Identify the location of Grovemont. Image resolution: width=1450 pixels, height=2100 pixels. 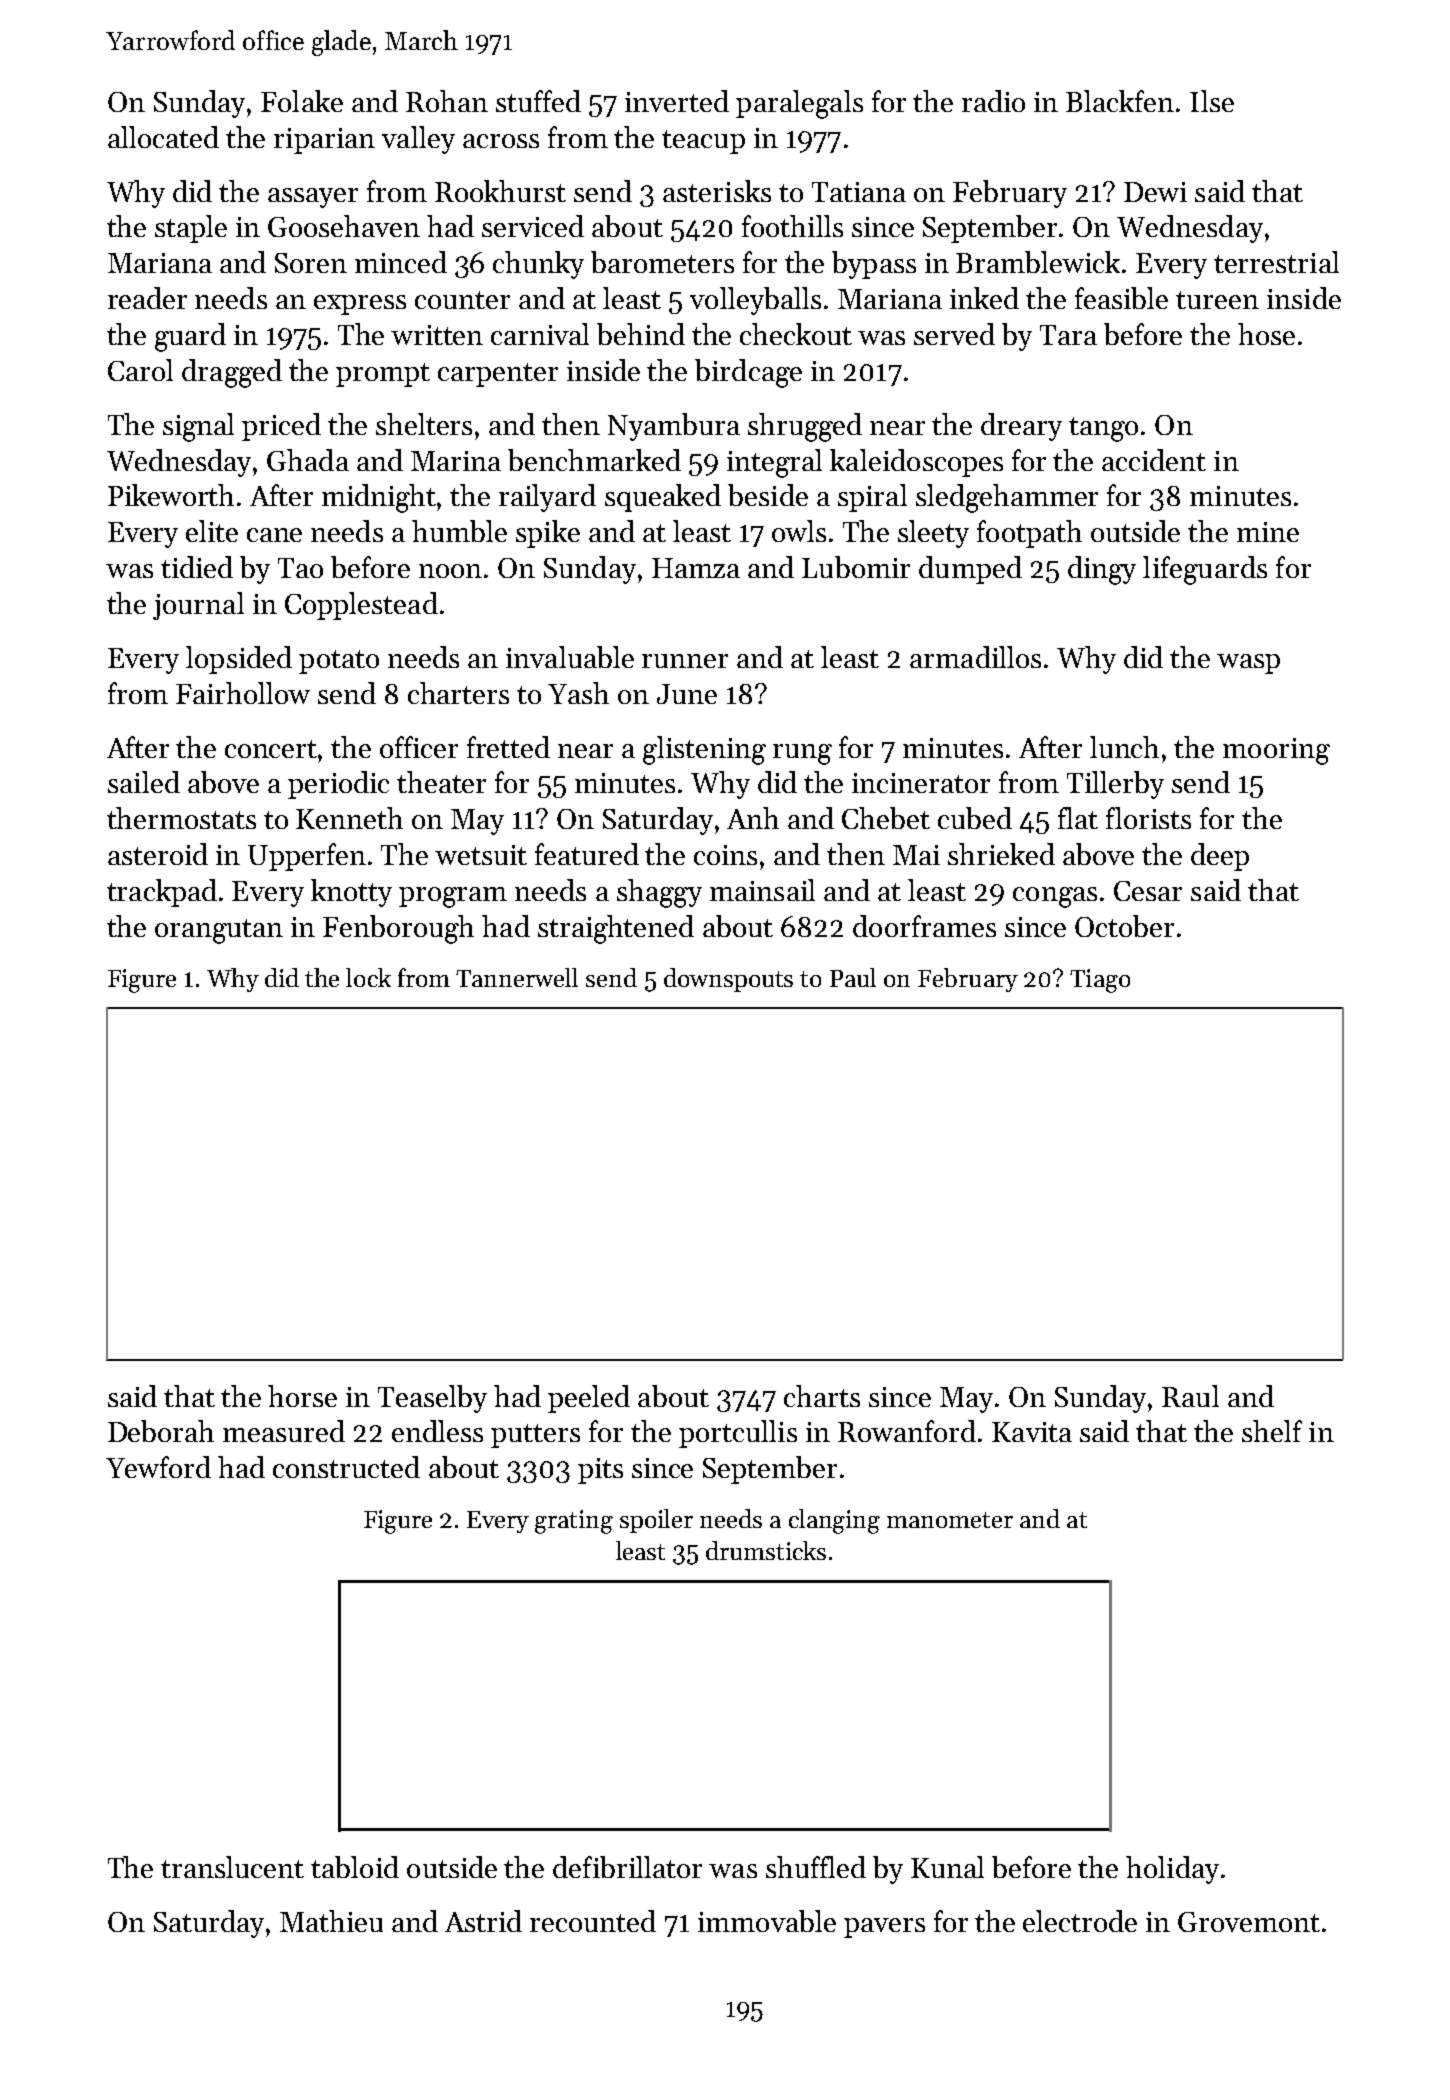
(1249, 1922).
